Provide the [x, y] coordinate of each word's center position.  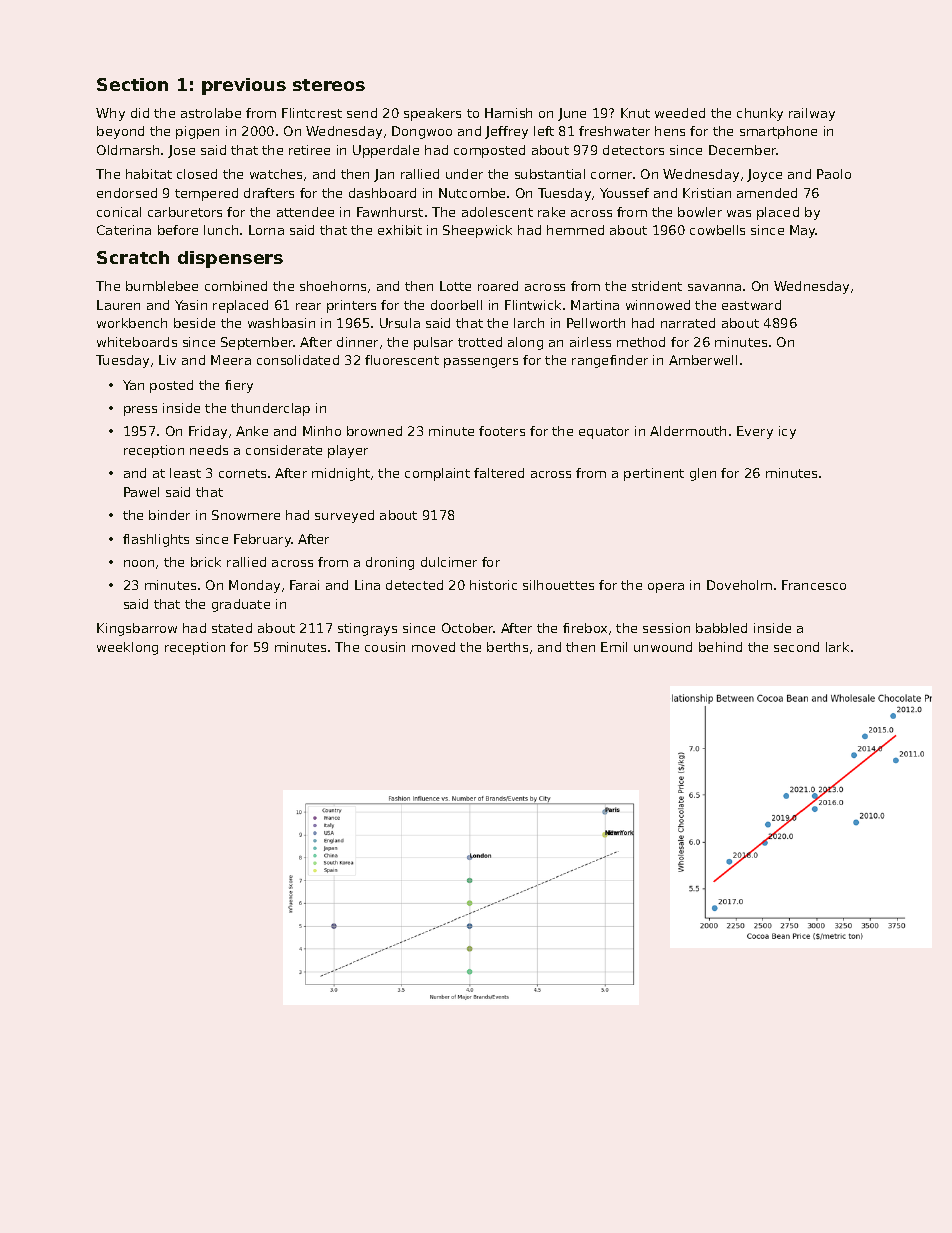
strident [657, 286]
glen [703, 474]
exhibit [400, 230]
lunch [221, 230]
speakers [432, 114]
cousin [385, 647]
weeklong [127, 648]
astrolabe [211, 113]
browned [374, 431]
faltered [499, 473]
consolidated [298, 360]
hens [670, 131]
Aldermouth [688, 431]
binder [169, 515]
